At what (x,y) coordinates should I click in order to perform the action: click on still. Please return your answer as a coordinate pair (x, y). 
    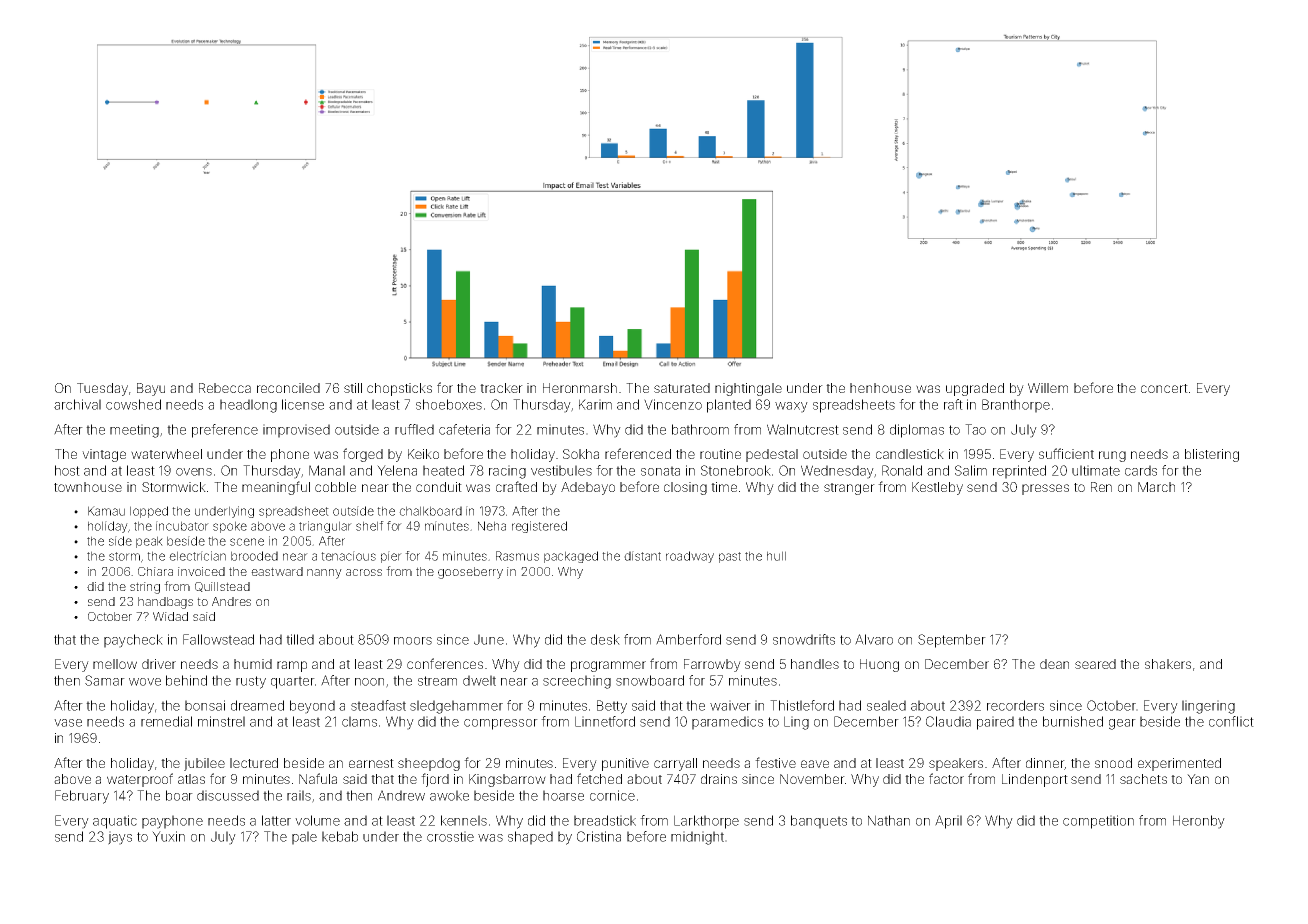
    Looking at the image, I should click on (353, 388).
